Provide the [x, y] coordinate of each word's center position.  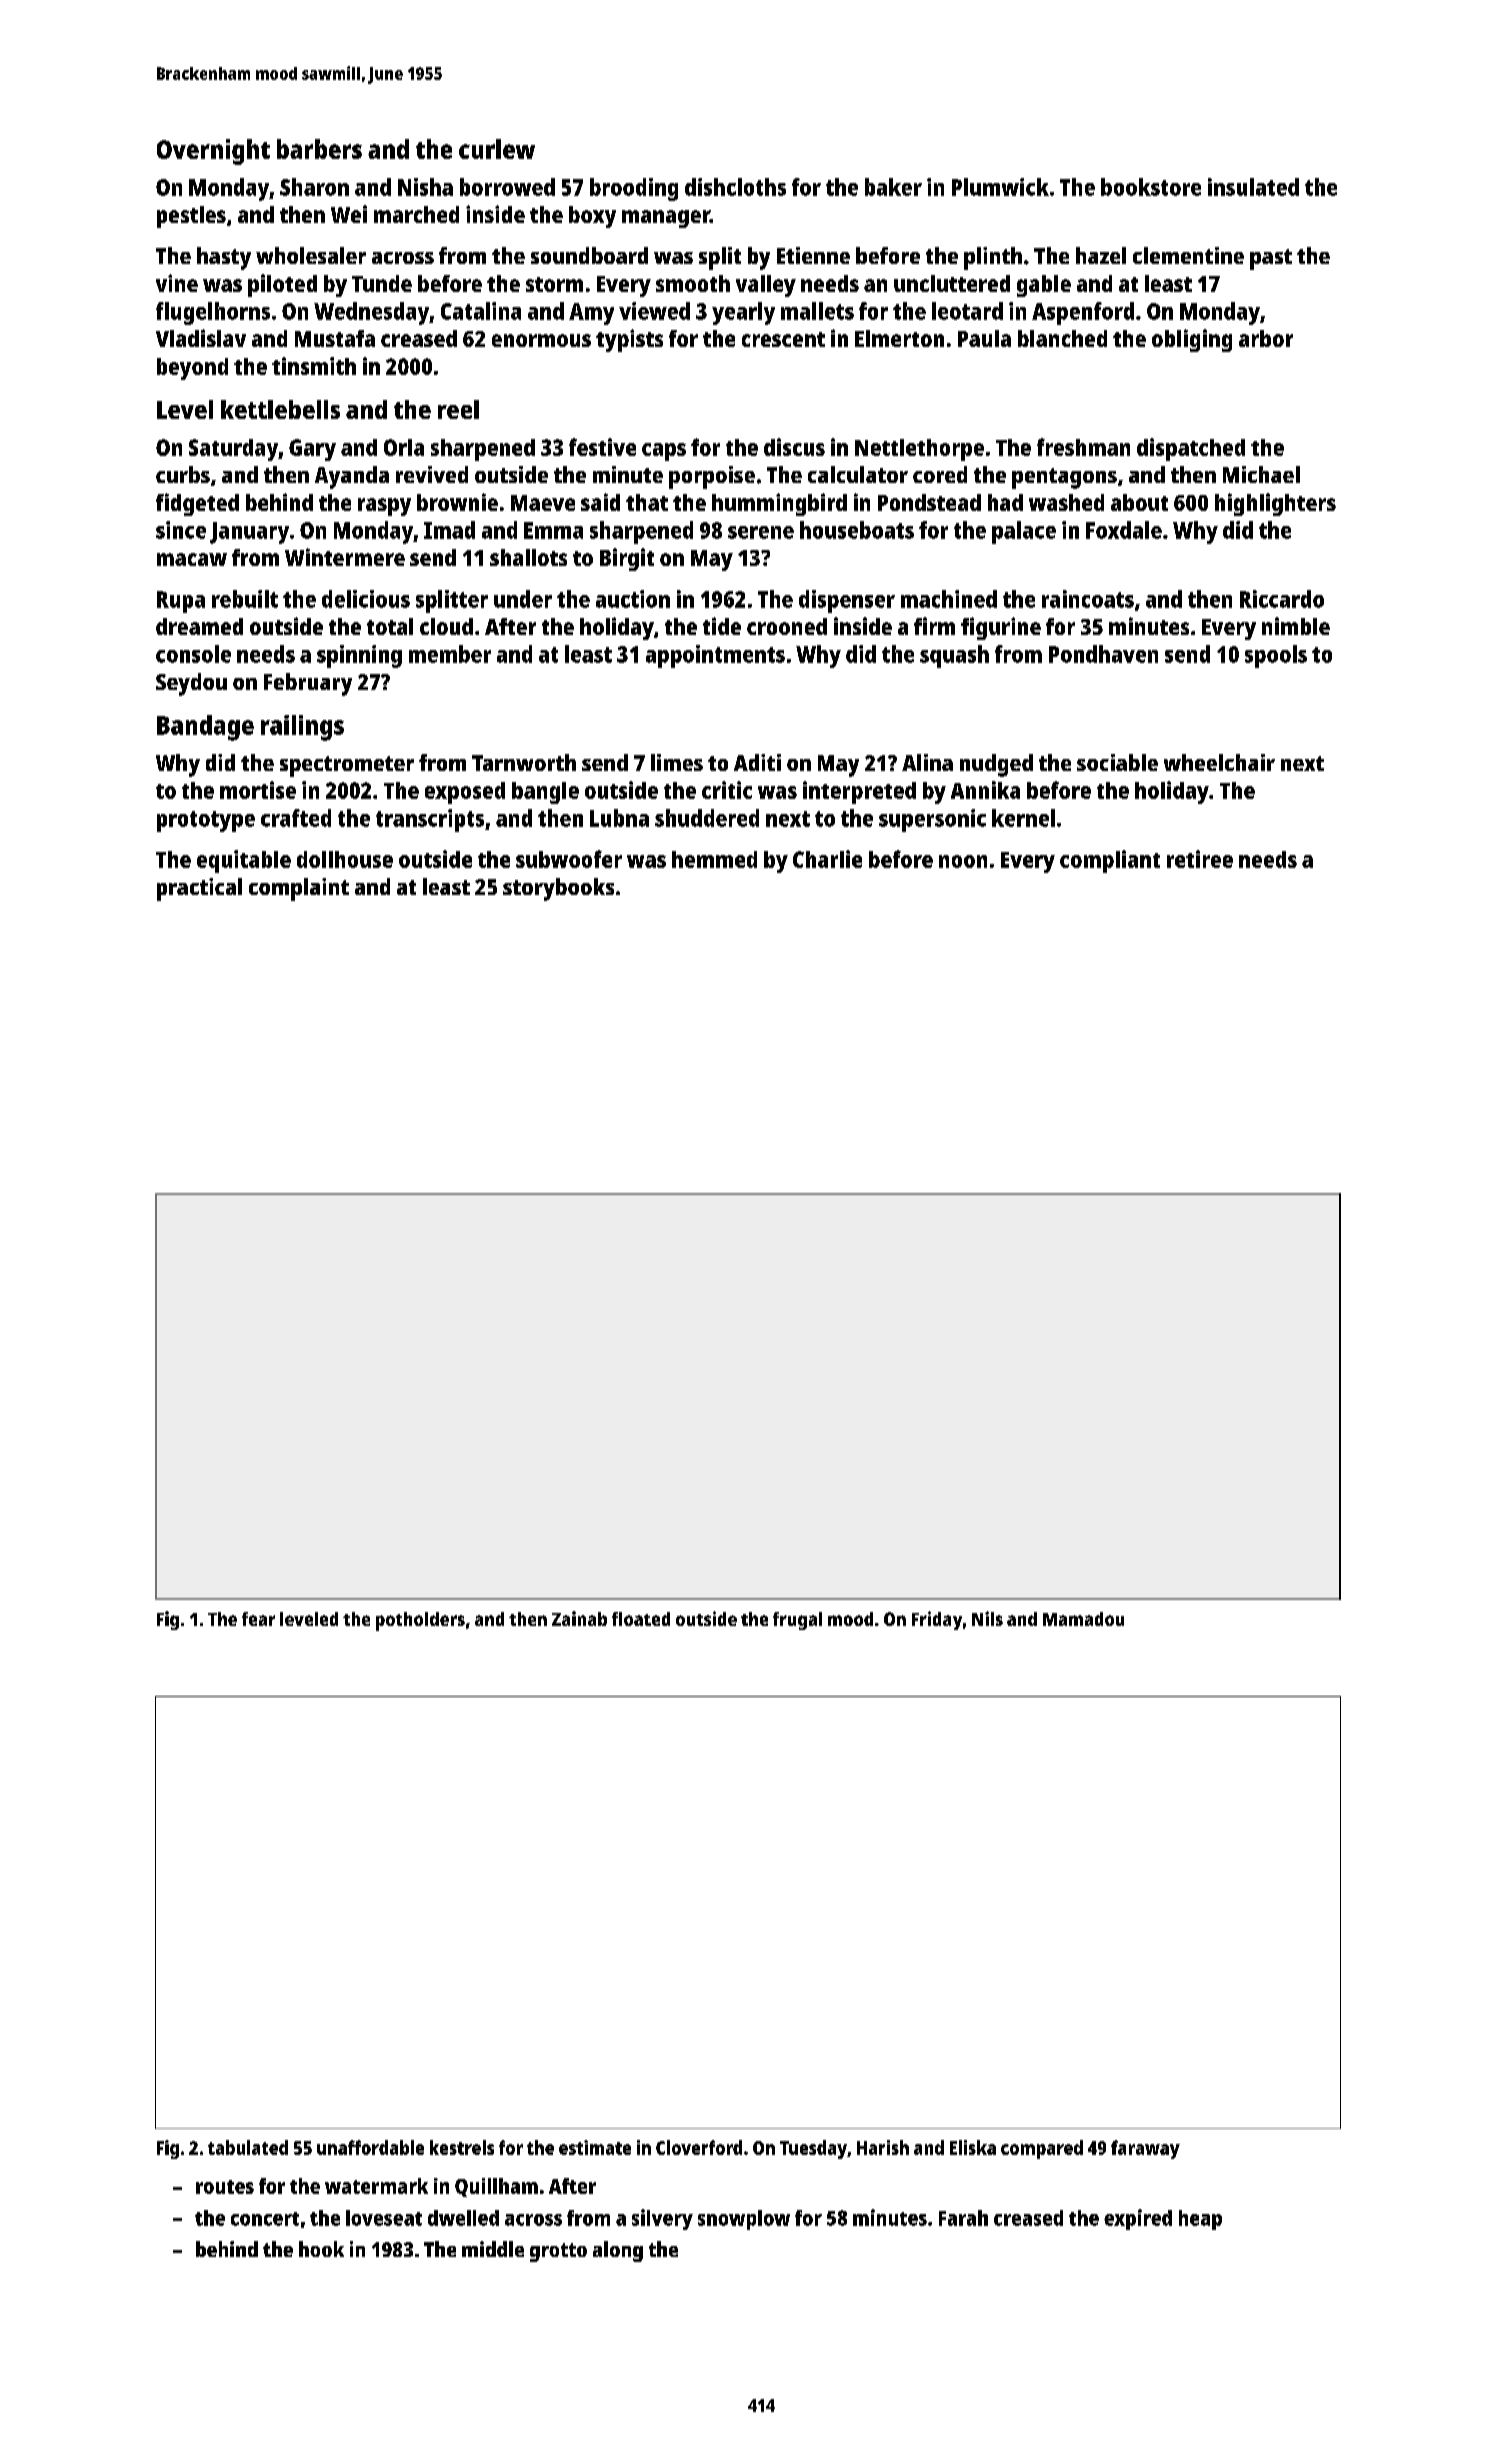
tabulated [248, 2147]
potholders [420, 1621]
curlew [497, 149]
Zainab [579, 1618]
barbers [319, 149]
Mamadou [1083, 1619]
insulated [1253, 187]
